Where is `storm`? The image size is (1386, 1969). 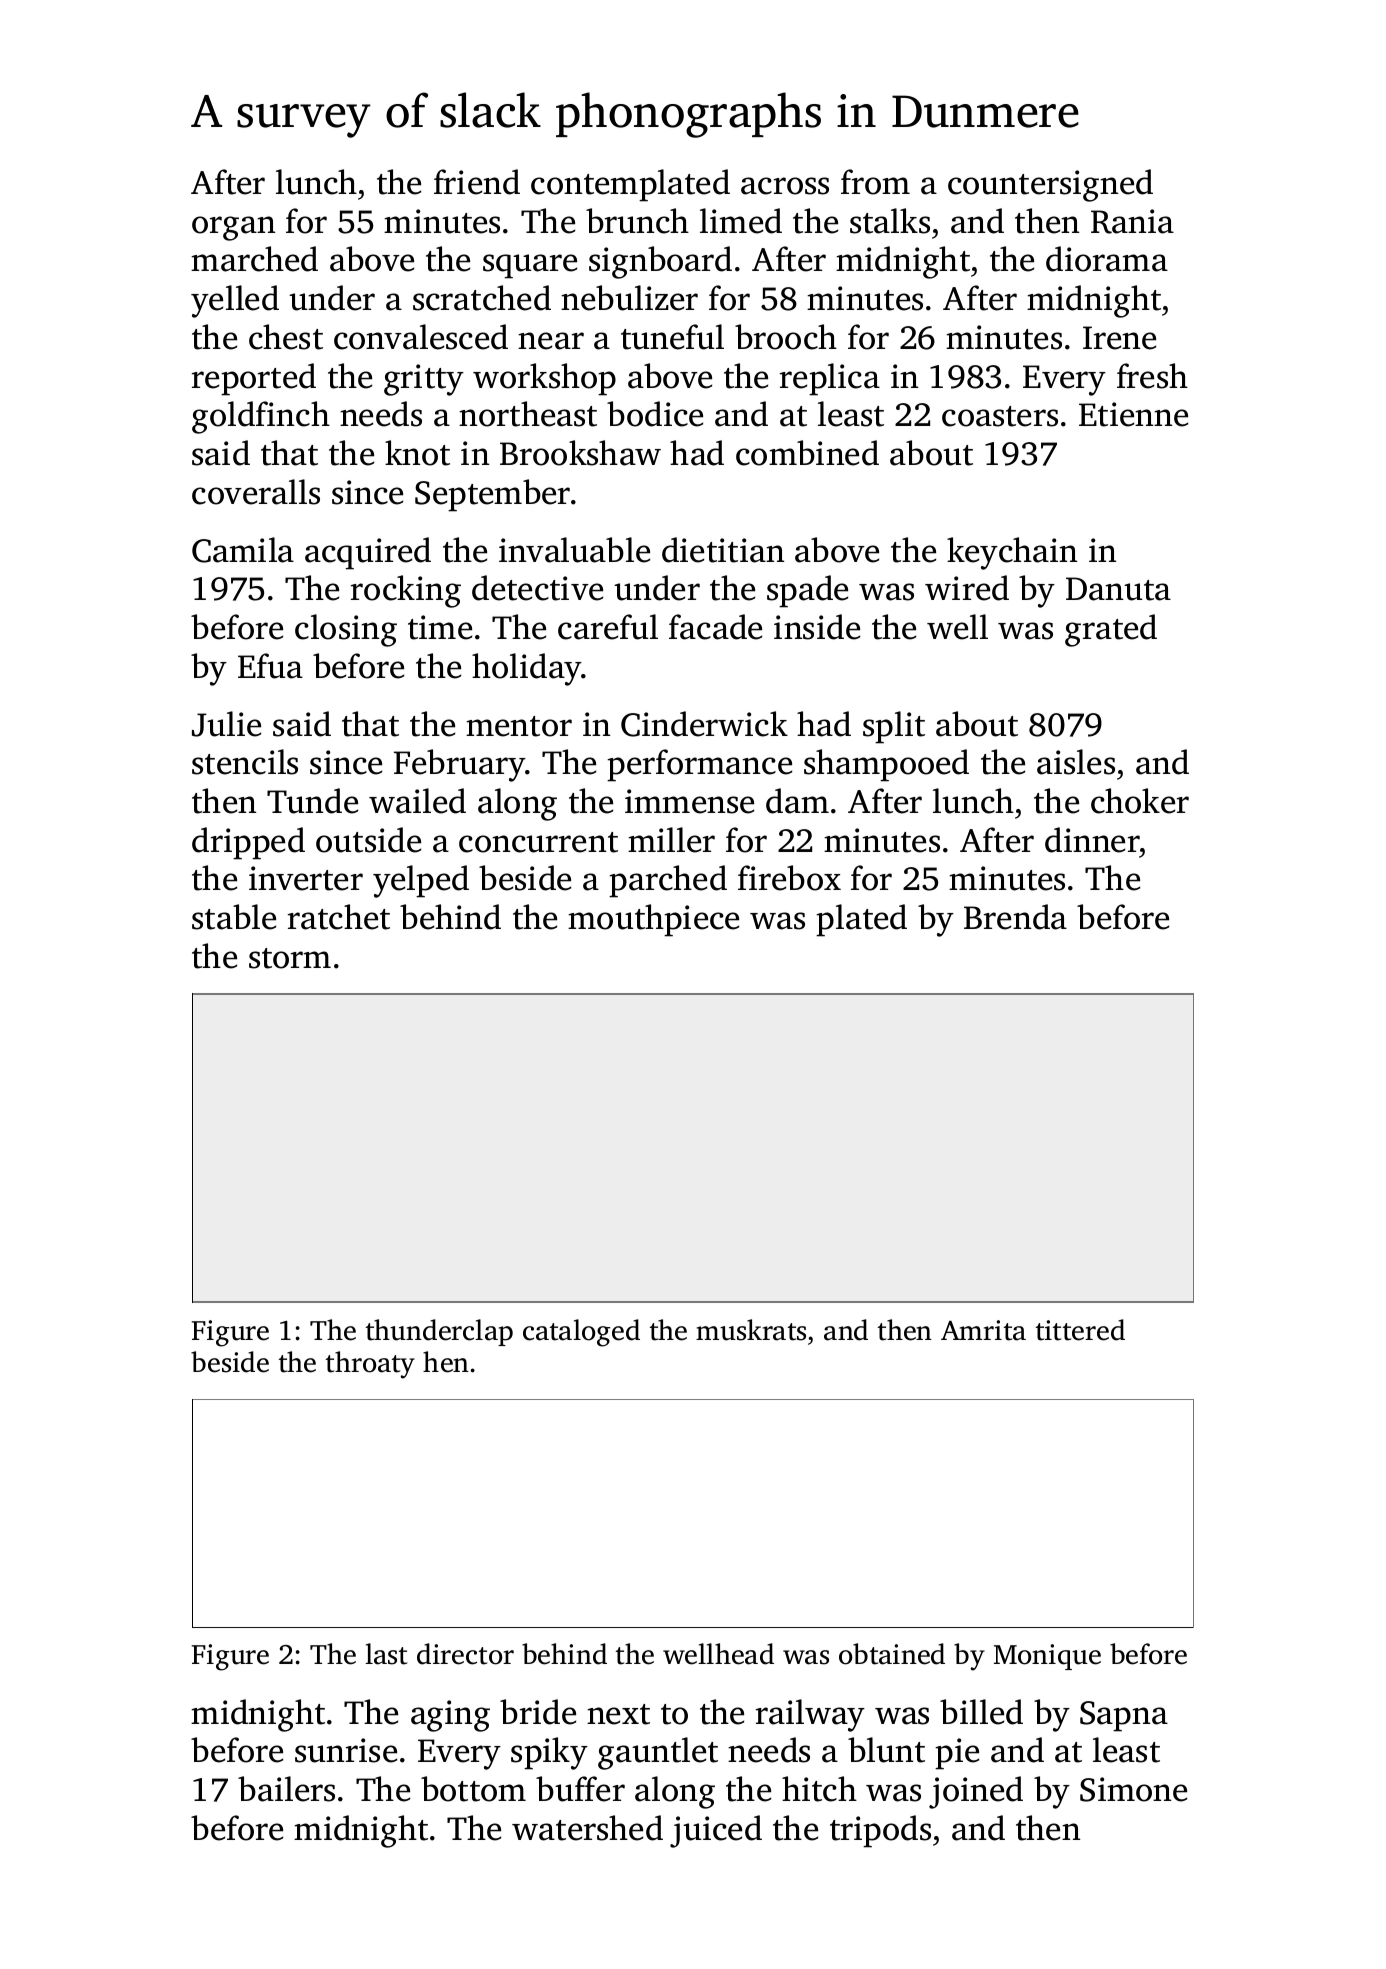 storm is located at coordinates (290, 958).
